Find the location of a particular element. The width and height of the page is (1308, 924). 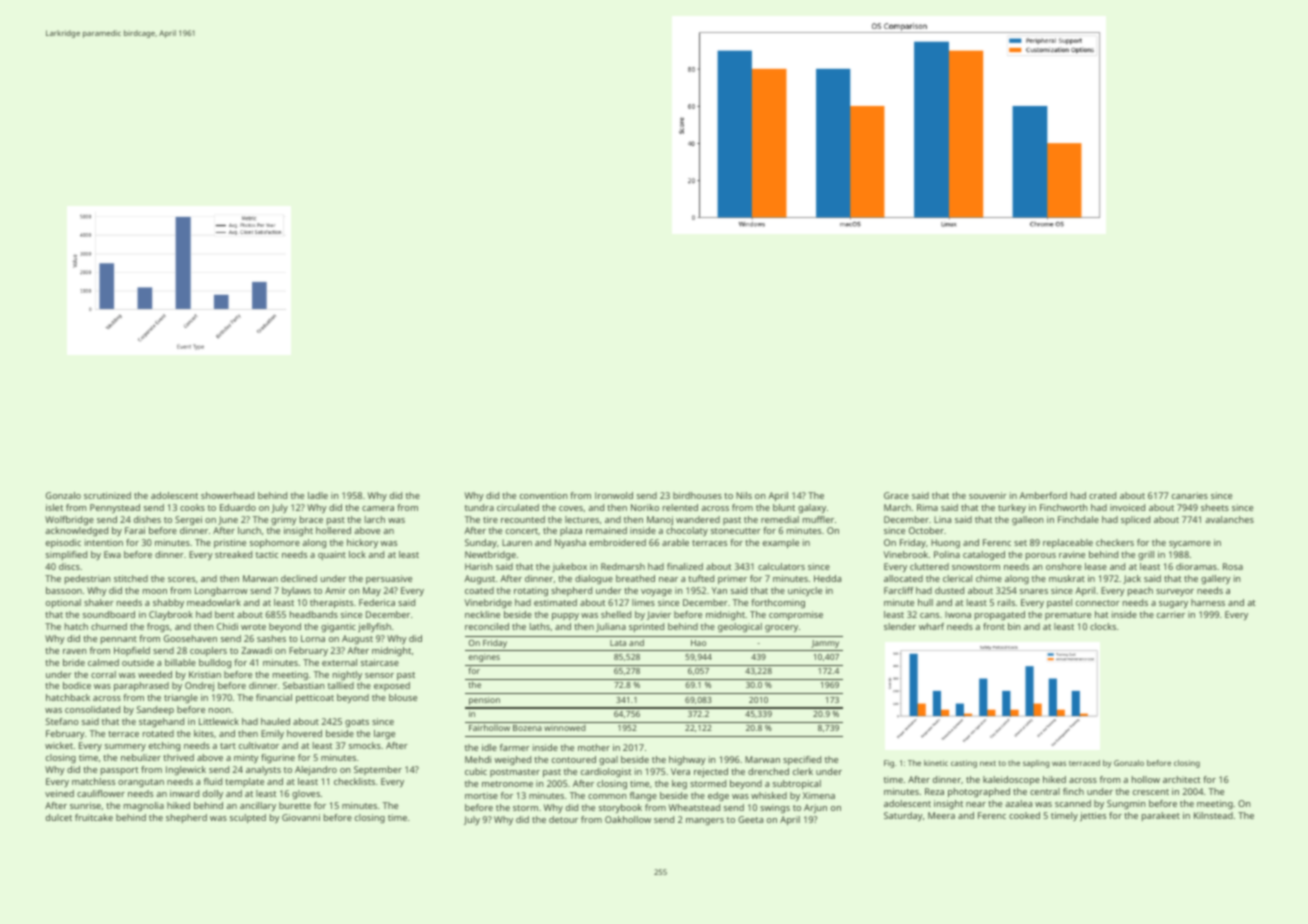

figurine is located at coordinates (278, 758).
